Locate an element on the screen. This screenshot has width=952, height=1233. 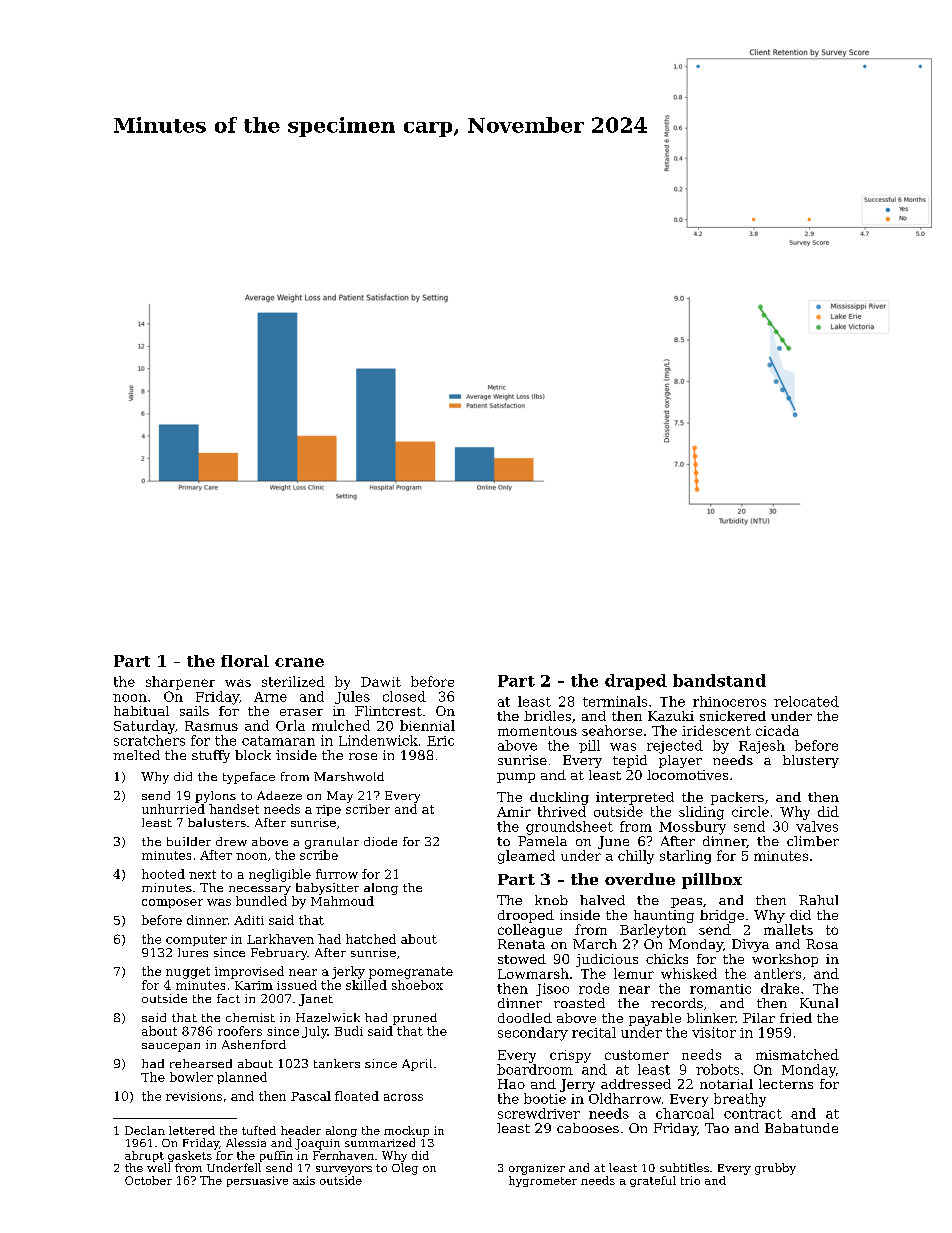
boardroom is located at coordinates (535, 1069).
